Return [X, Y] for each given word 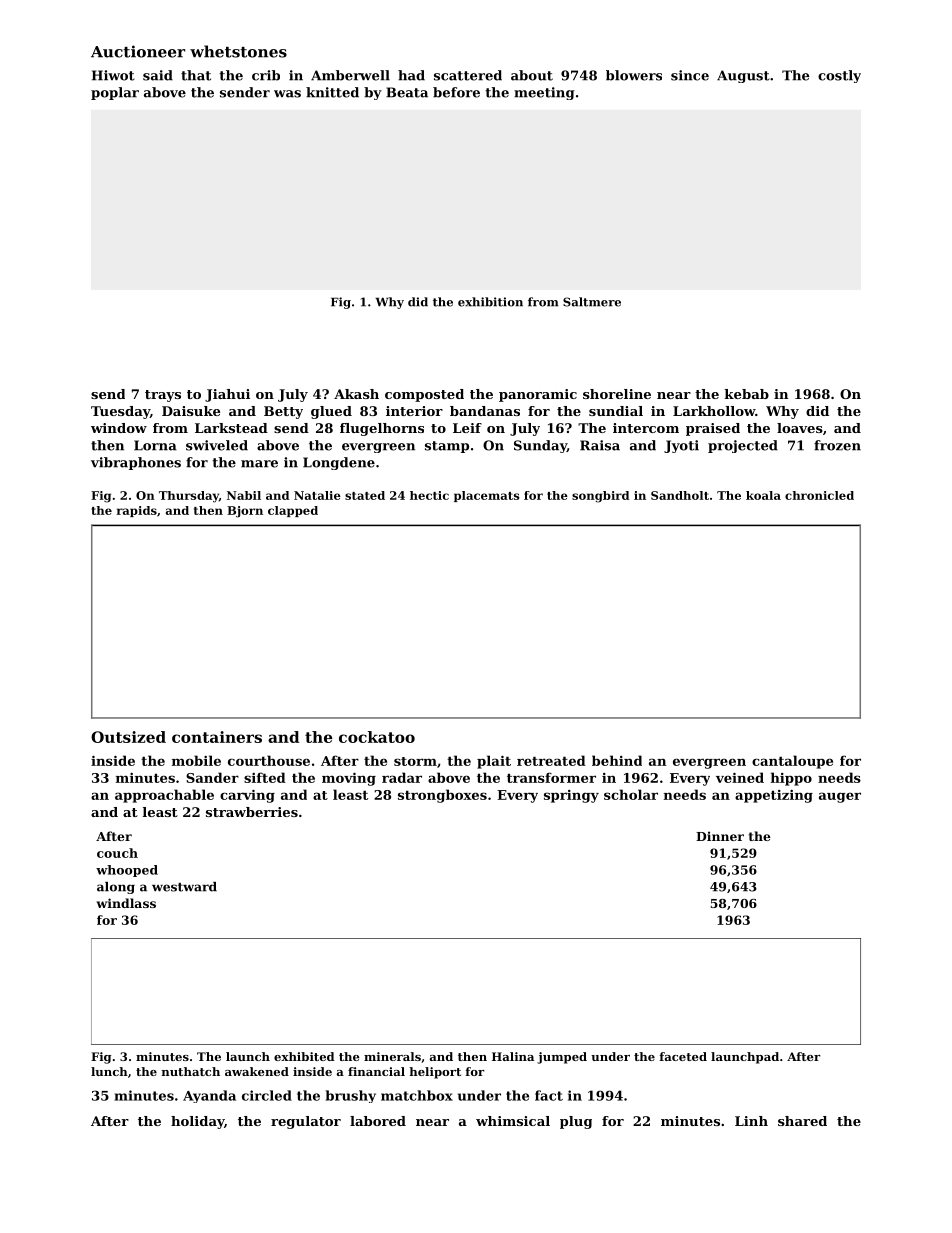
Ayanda [209, 1096]
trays [163, 396]
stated [365, 495]
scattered [468, 75]
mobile [196, 760]
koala [763, 495]
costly [839, 76]
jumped [562, 1058]
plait [494, 762]
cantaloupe [792, 762]
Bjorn [245, 512]
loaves [800, 428]
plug [576, 1122]
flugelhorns [382, 429]
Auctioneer [138, 51]
